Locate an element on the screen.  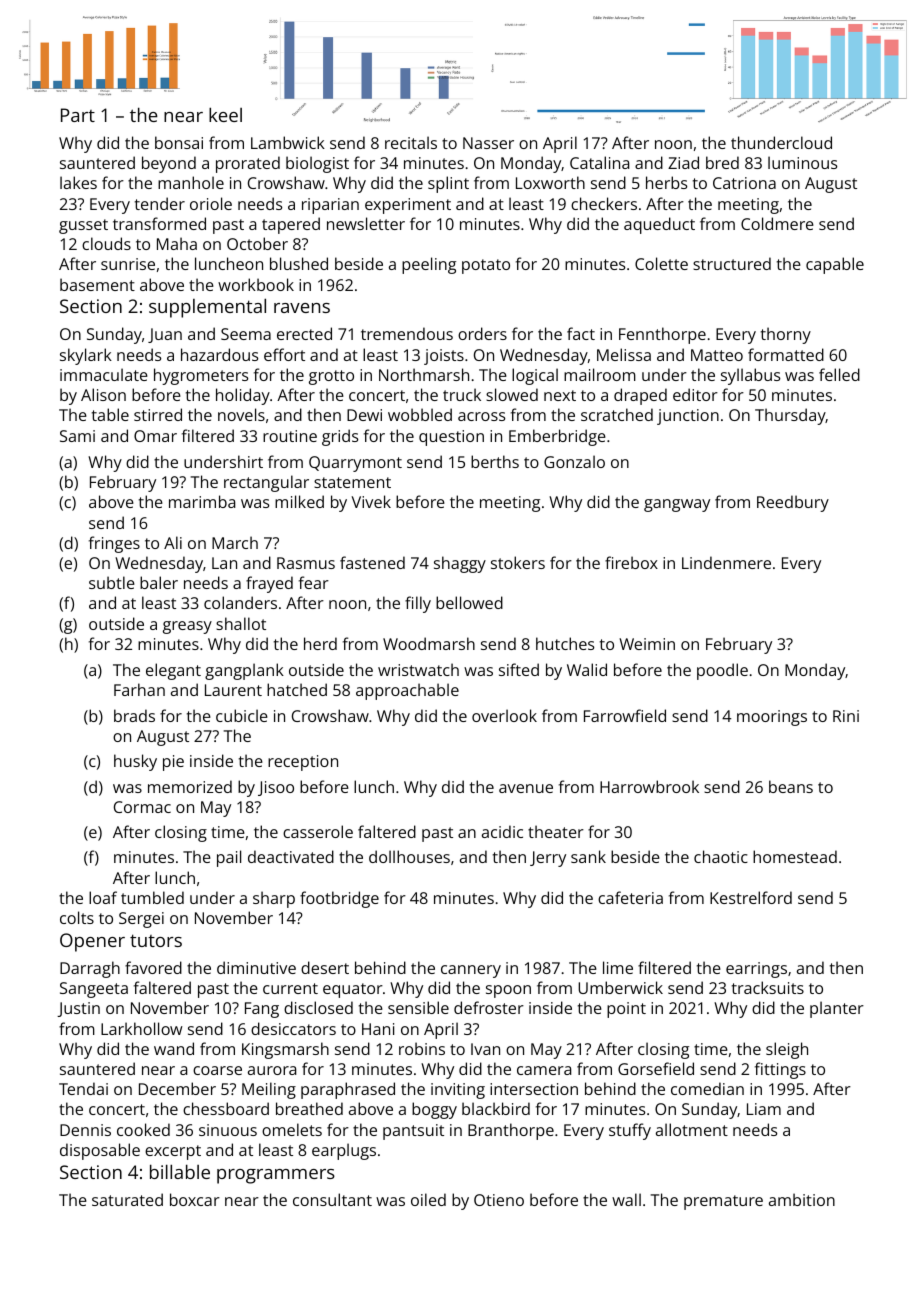
wand is located at coordinates (174, 1048).
